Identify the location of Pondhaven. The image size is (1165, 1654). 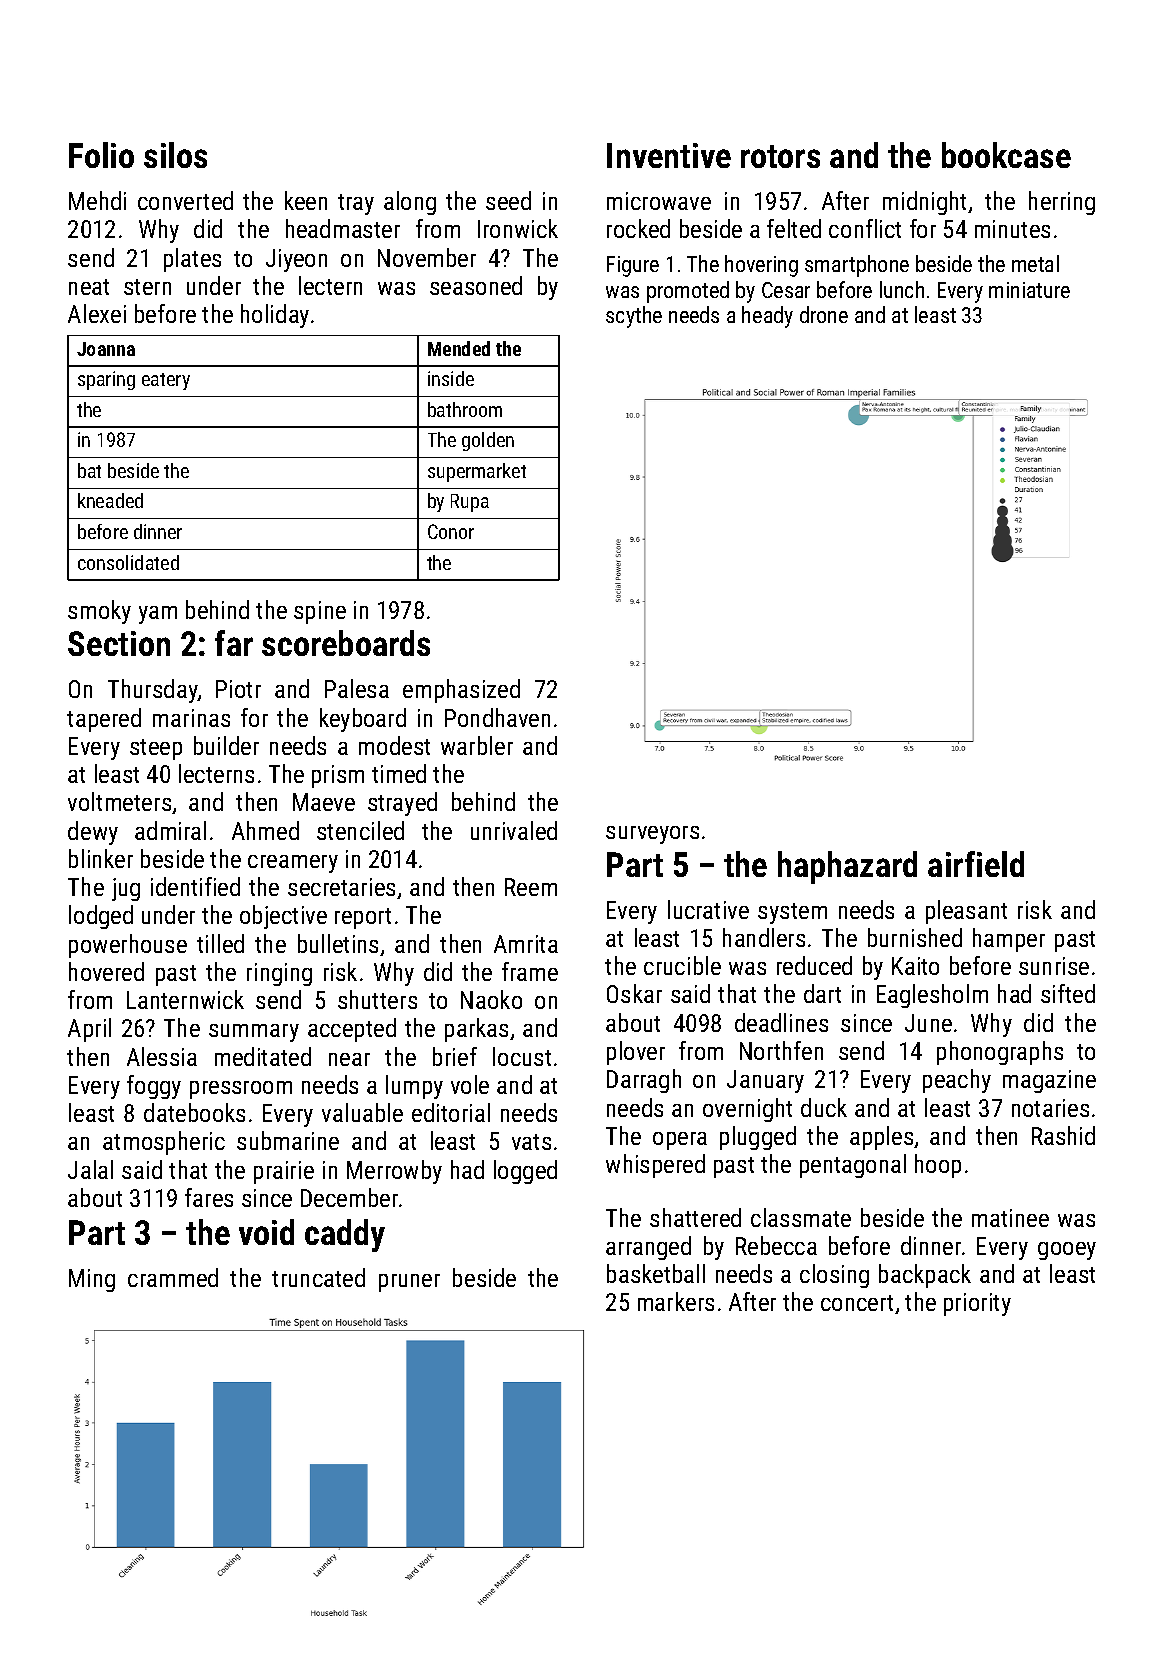
(497, 717).
